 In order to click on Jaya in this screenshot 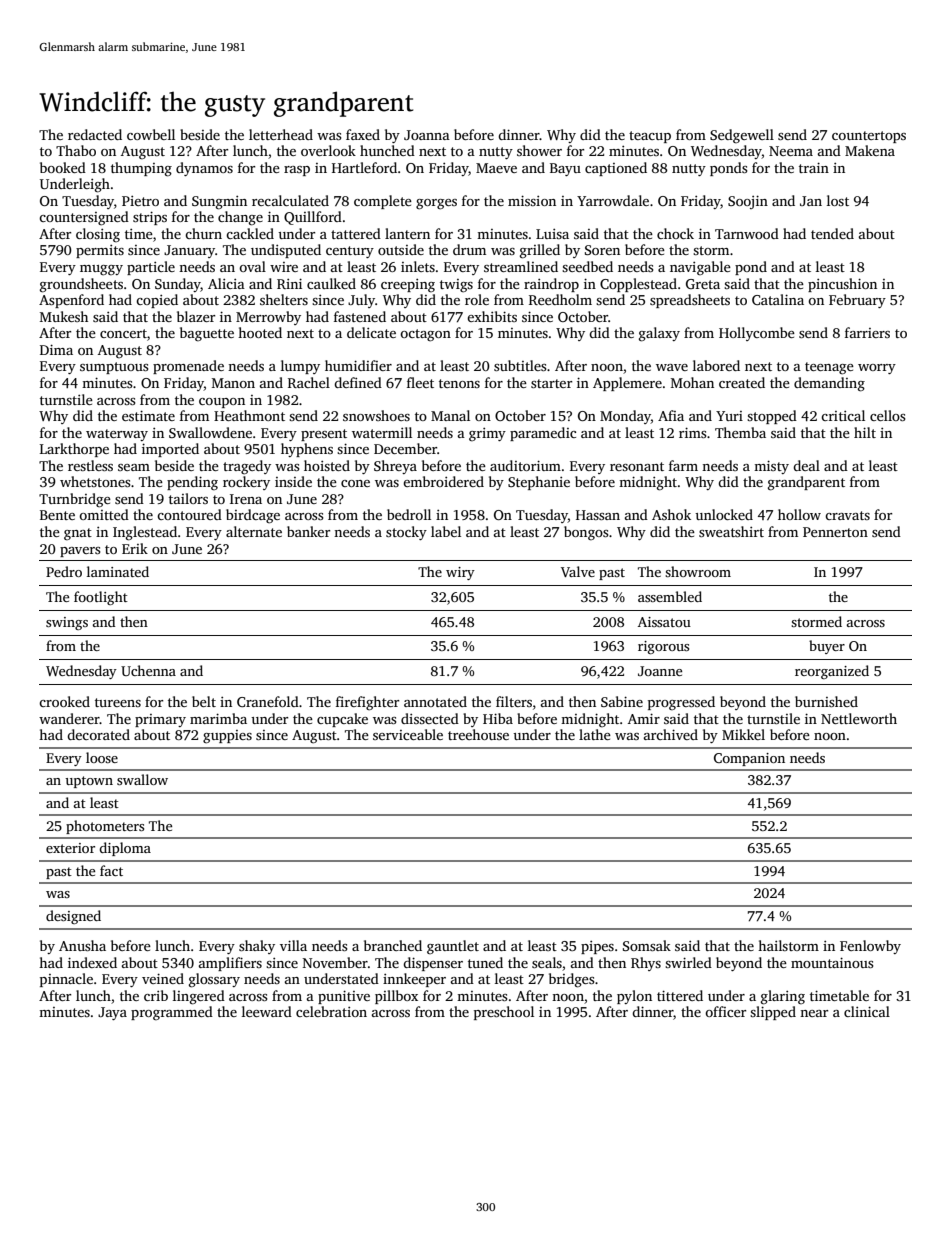, I will do `click(112, 1013)`.
